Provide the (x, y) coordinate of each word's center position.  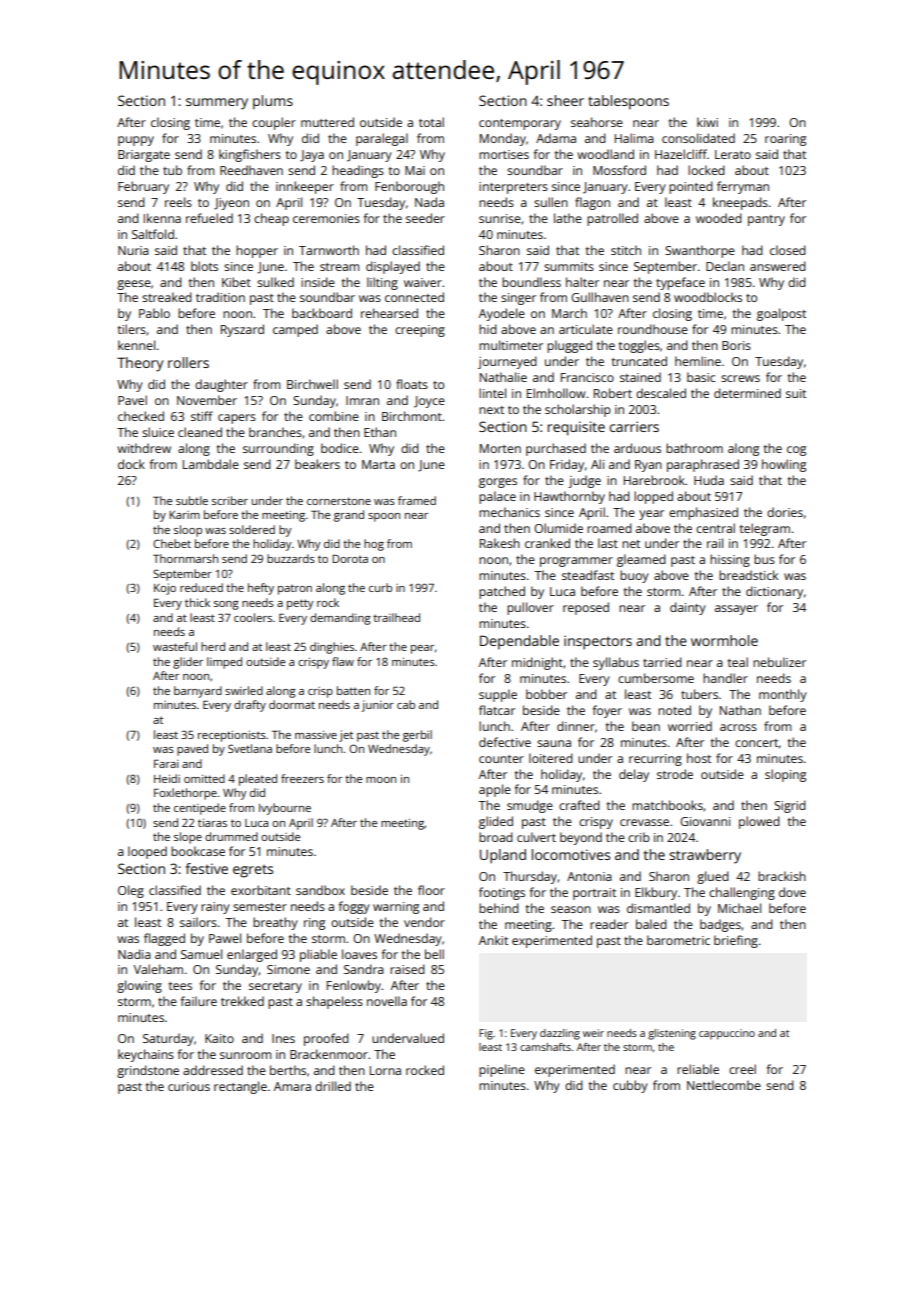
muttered (327, 122)
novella (387, 1001)
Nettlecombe (724, 1085)
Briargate (144, 156)
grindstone (148, 1071)
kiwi (707, 122)
